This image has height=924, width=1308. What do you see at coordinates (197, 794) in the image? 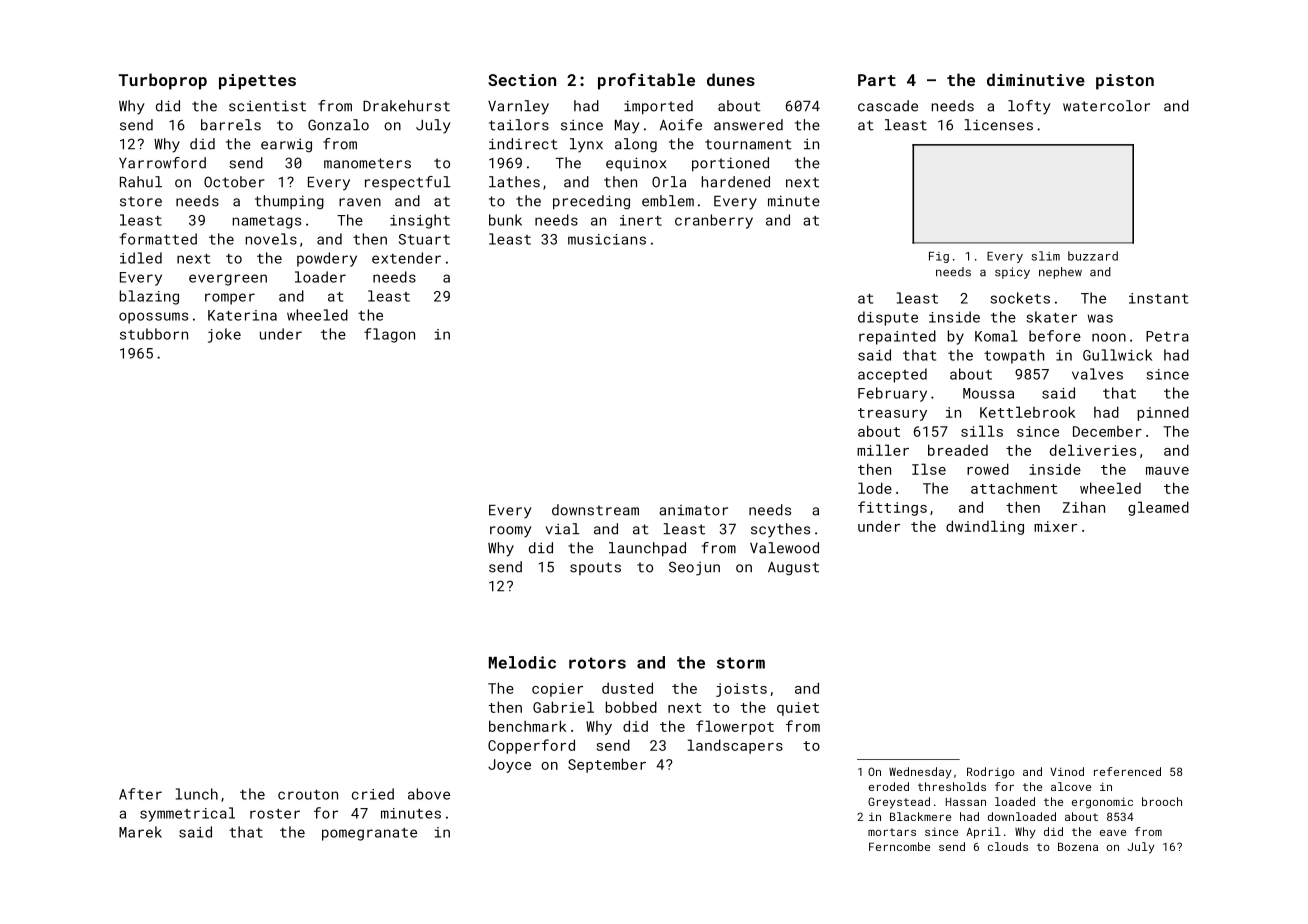
I see `lunch` at bounding box center [197, 794].
